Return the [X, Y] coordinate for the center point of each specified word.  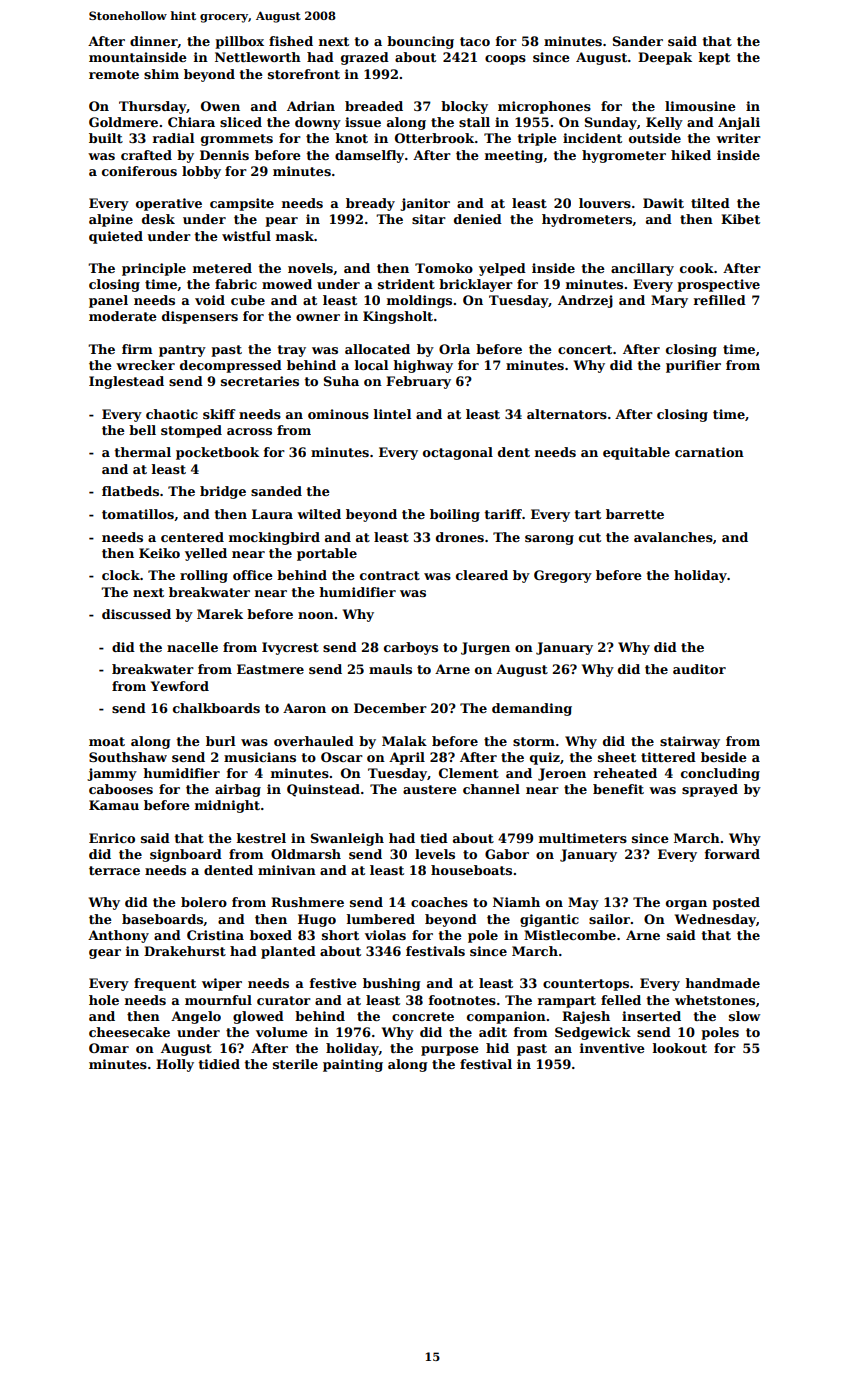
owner [318, 317]
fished [291, 41]
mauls [390, 669]
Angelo [196, 1017]
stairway [690, 742]
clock [121, 575]
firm [137, 349]
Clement [469, 773]
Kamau [114, 805]
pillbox [239, 42]
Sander [638, 41]
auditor [699, 669]
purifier [693, 366]
